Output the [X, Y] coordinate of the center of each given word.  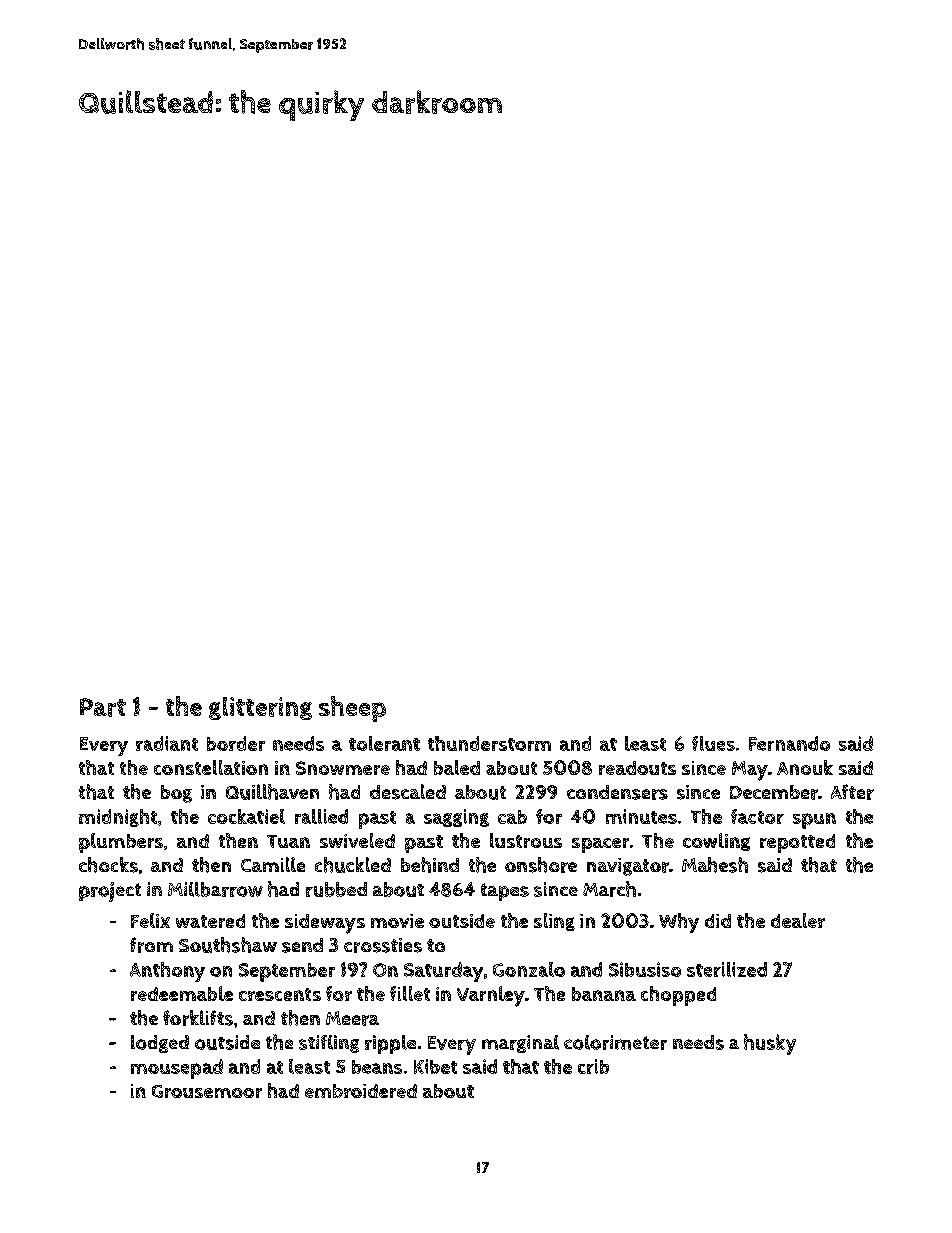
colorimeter [615, 1042]
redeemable [182, 993]
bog [176, 794]
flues [713, 743]
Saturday [443, 972]
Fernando [789, 743]
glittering [260, 708]
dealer [798, 920]
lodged [160, 1044]
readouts [637, 768]
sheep [352, 709]
